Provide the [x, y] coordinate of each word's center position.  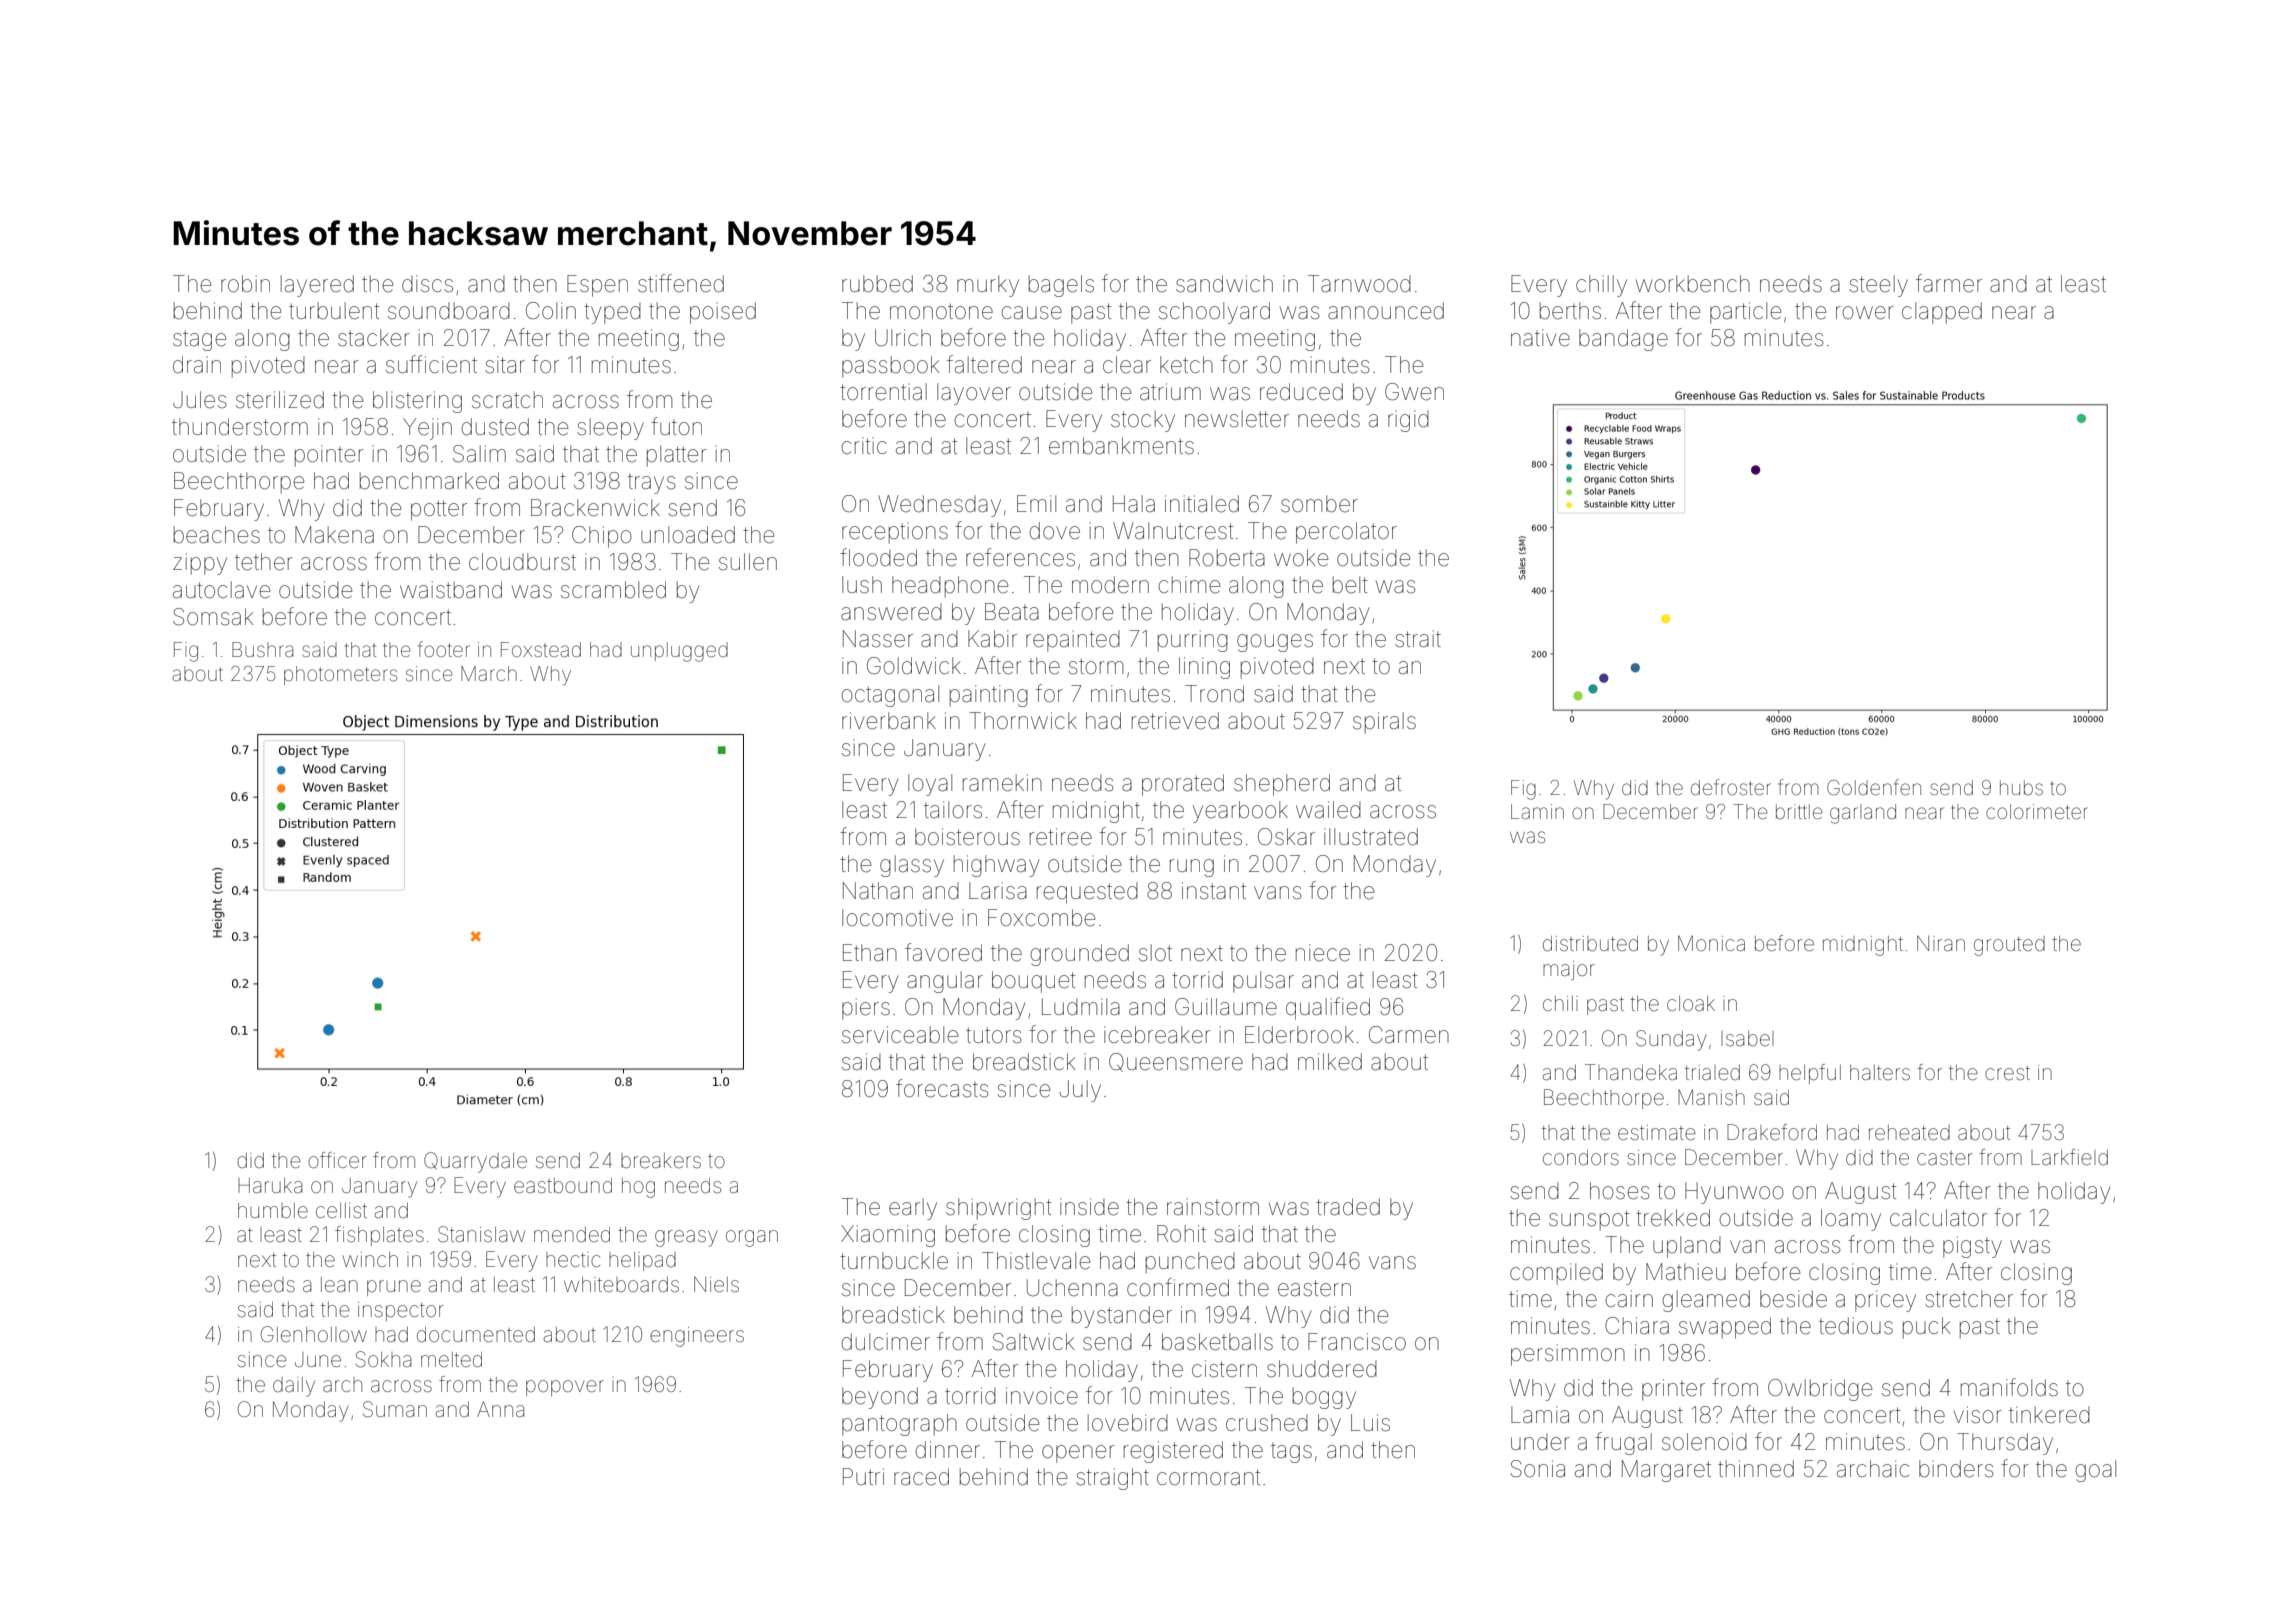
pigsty [1972, 1247]
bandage [1623, 340]
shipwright [999, 1209]
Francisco [1357, 1342]
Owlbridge [1820, 1390]
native [1540, 338]
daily [294, 1387]
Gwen [1414, 392]
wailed [1328, 810]
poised [723, 313]
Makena [334, 535]
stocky [1143, 421]
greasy [686, 1238]
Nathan [878, 891]
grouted [2009, 946]
